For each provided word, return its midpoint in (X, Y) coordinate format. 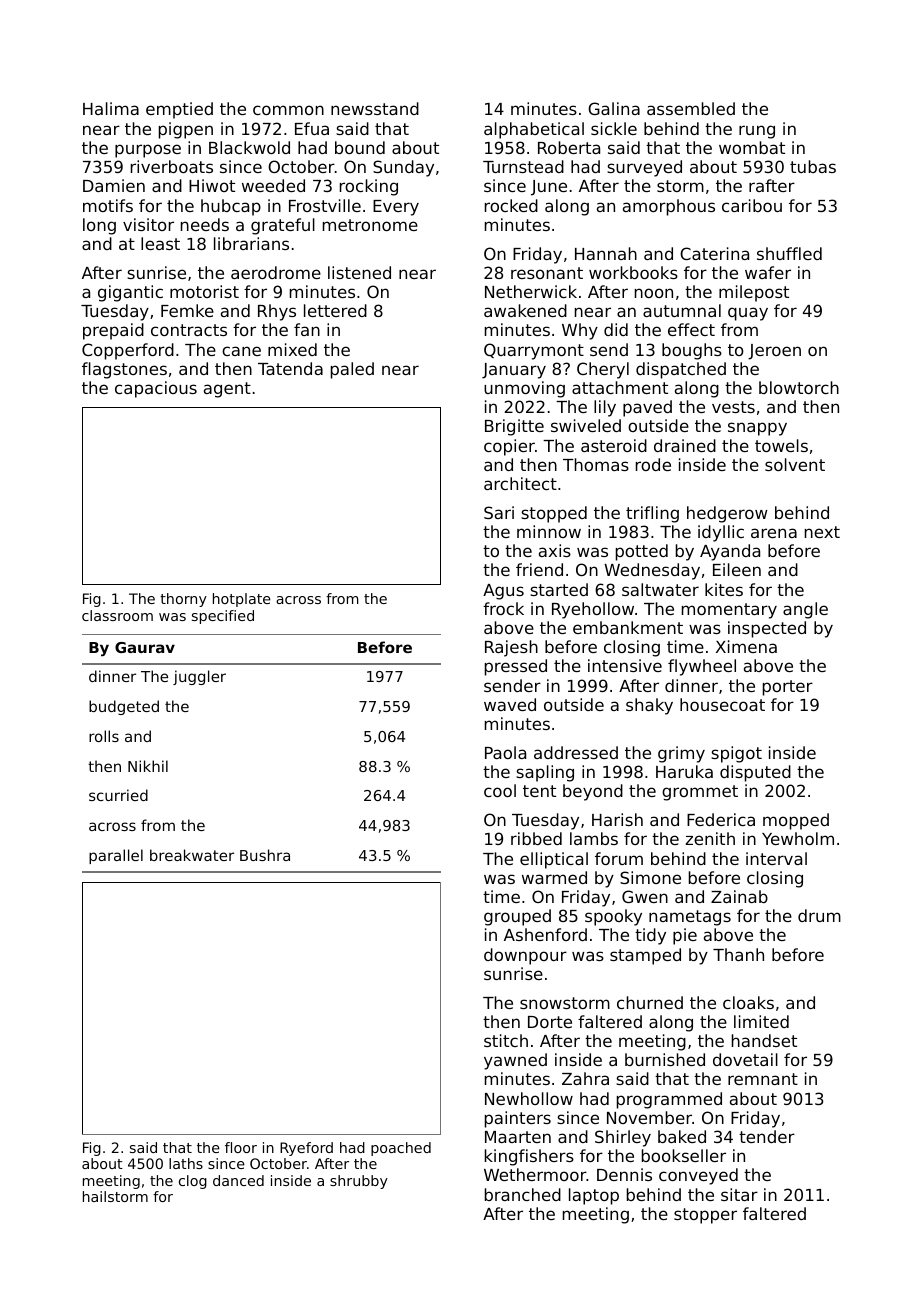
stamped (645, 956)
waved (510, 704)
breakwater (192, 855)
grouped (517, 917)
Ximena (746, 646)
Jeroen (774, 352)
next (822, 532)
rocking (369, 187)
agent (227, 390)
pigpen (186, 130)
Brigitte (514, 427)
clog (193, 1182)
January (514, 371)
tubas (813, 166)
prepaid (113, 331)
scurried (118, 795)
